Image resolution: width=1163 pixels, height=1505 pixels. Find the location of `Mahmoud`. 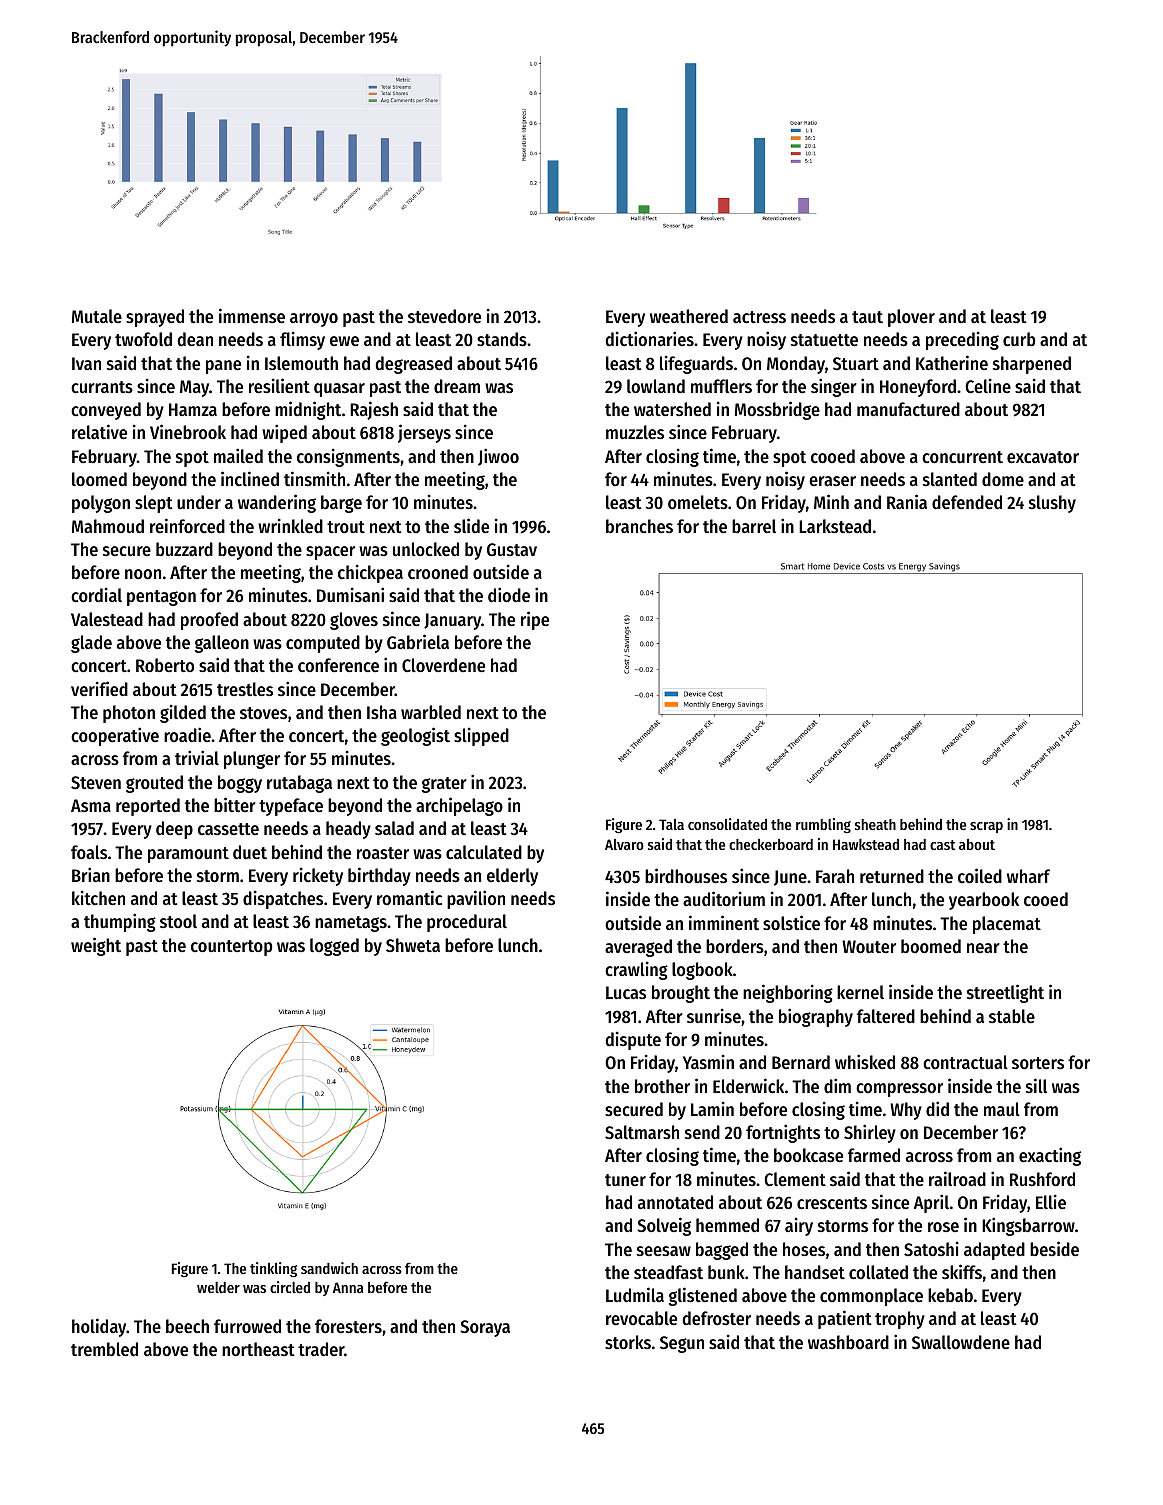

Mahmoud is located at coordinates (108, 526).
